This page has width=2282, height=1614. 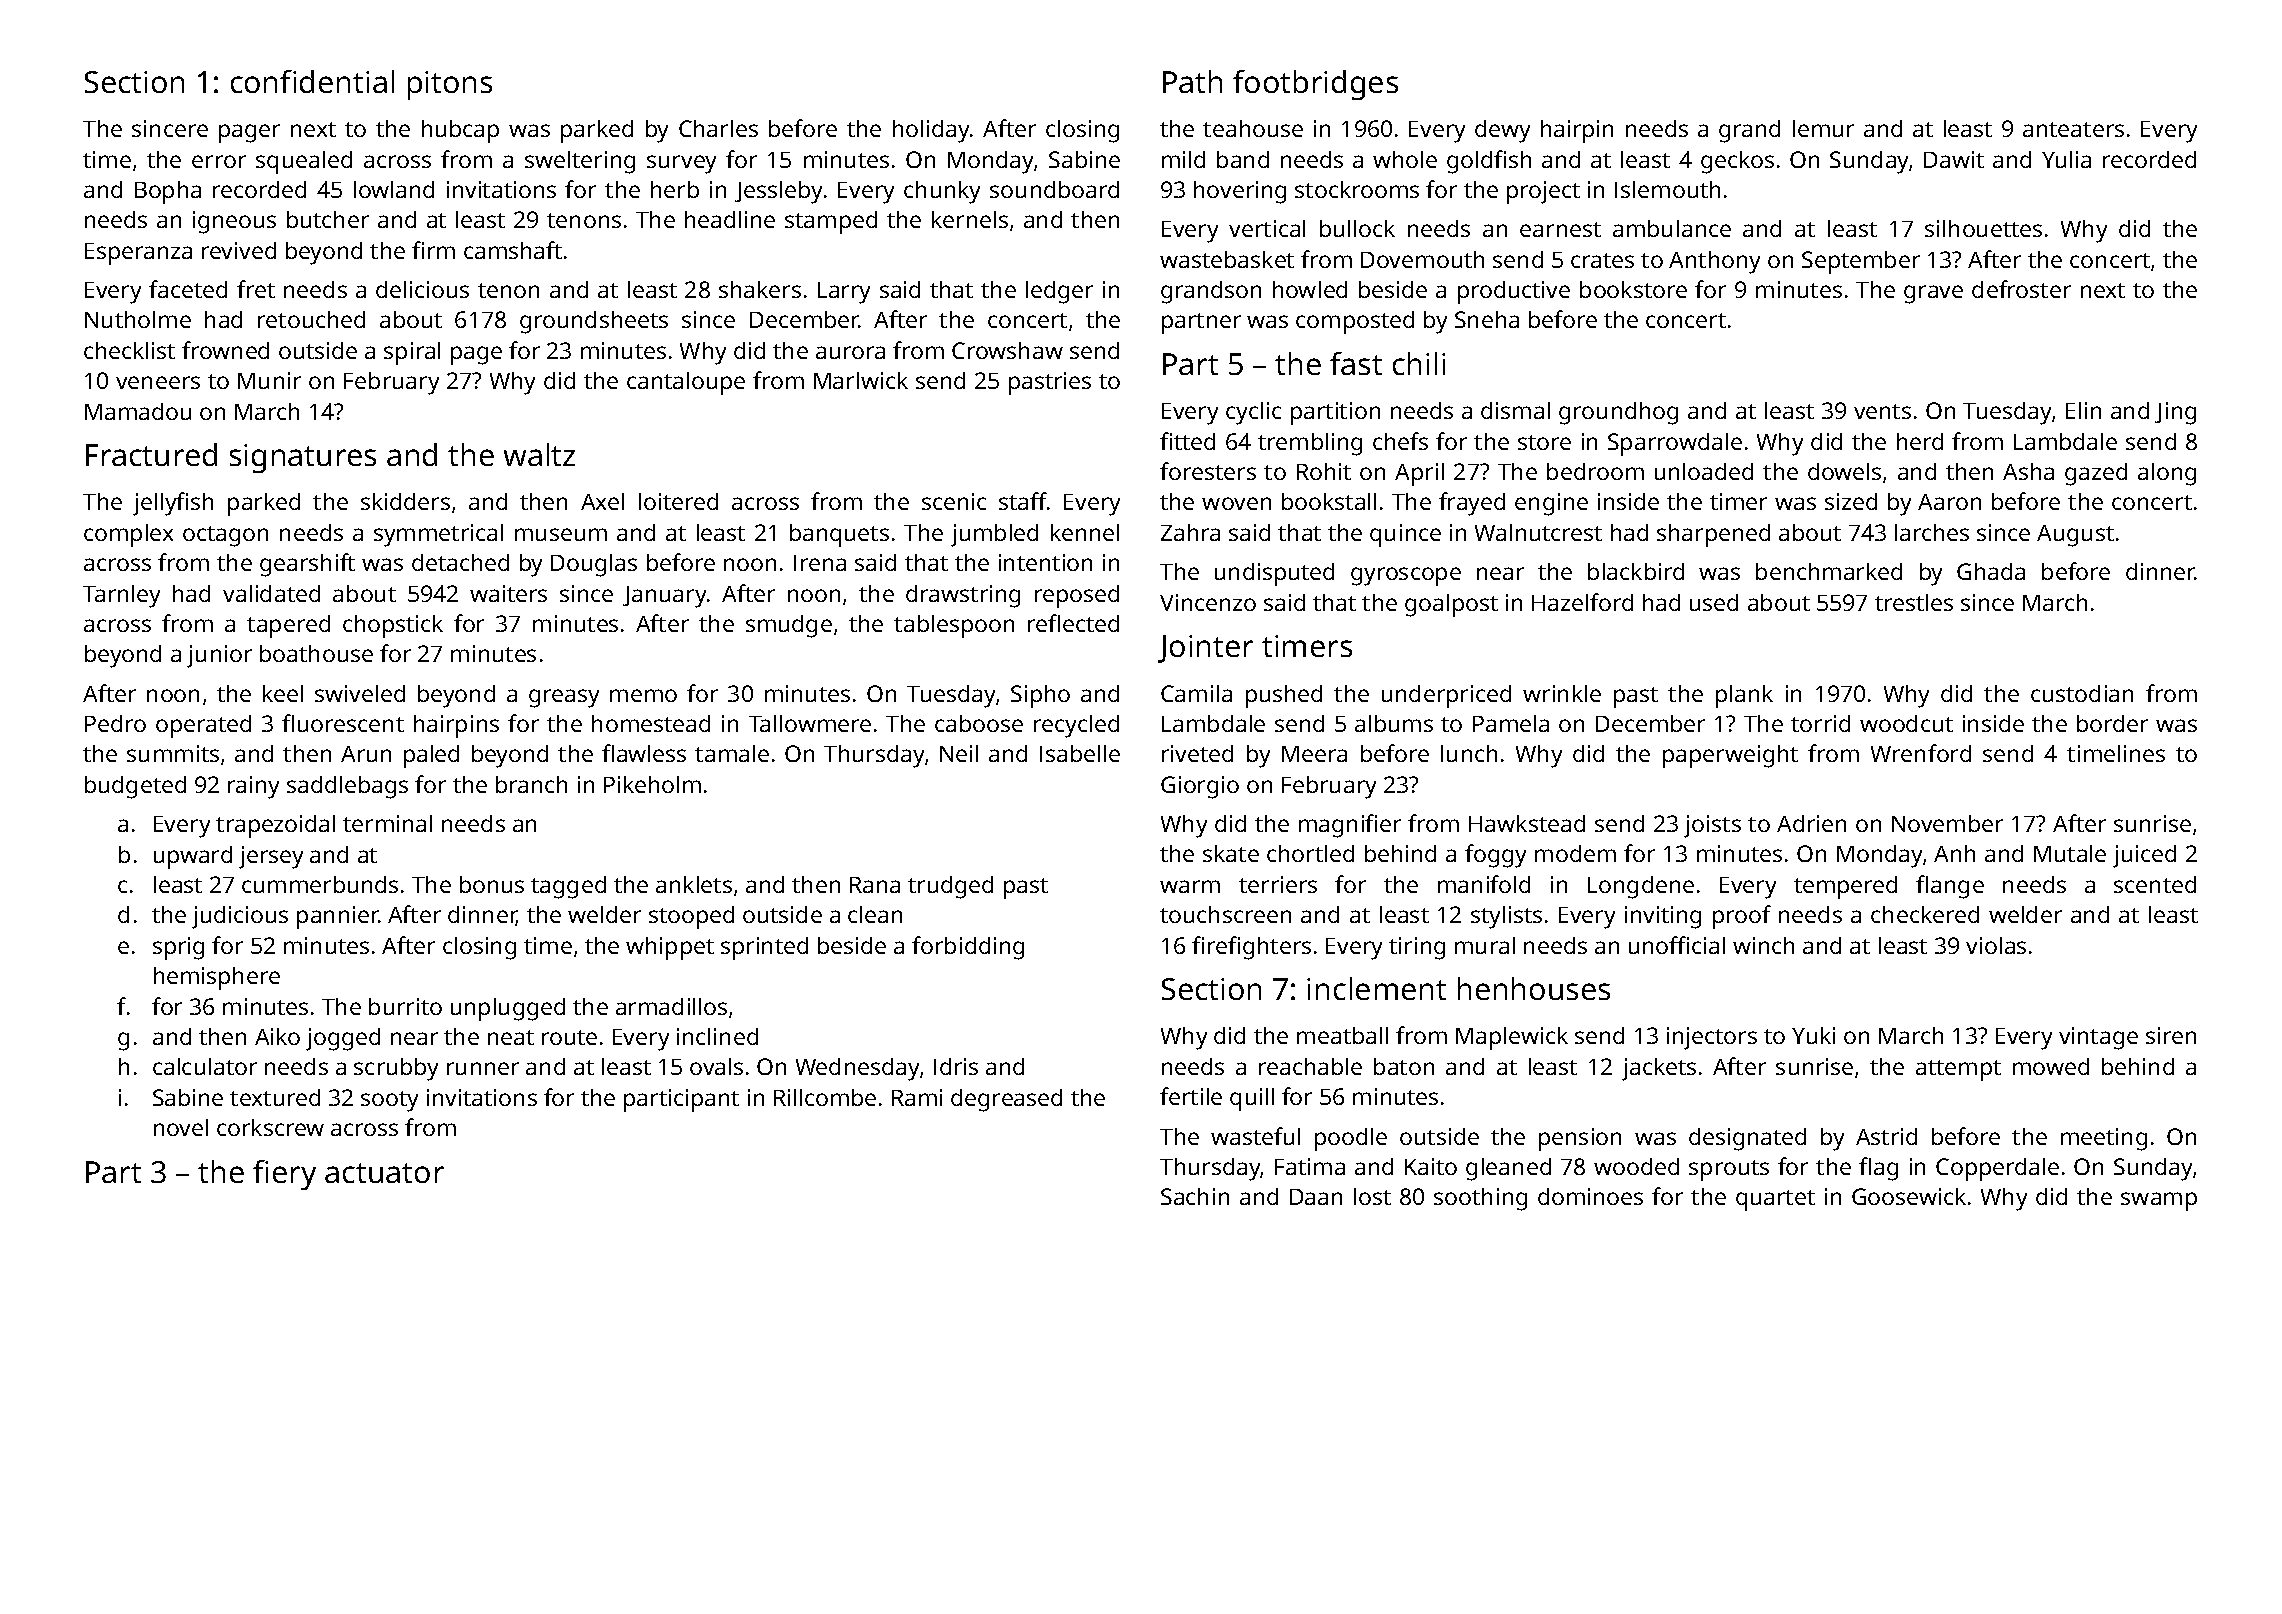 What do you see at coordinates (1310, 1166) in the page?
I see `Fatima` at bounding box center [1310, 1166].
